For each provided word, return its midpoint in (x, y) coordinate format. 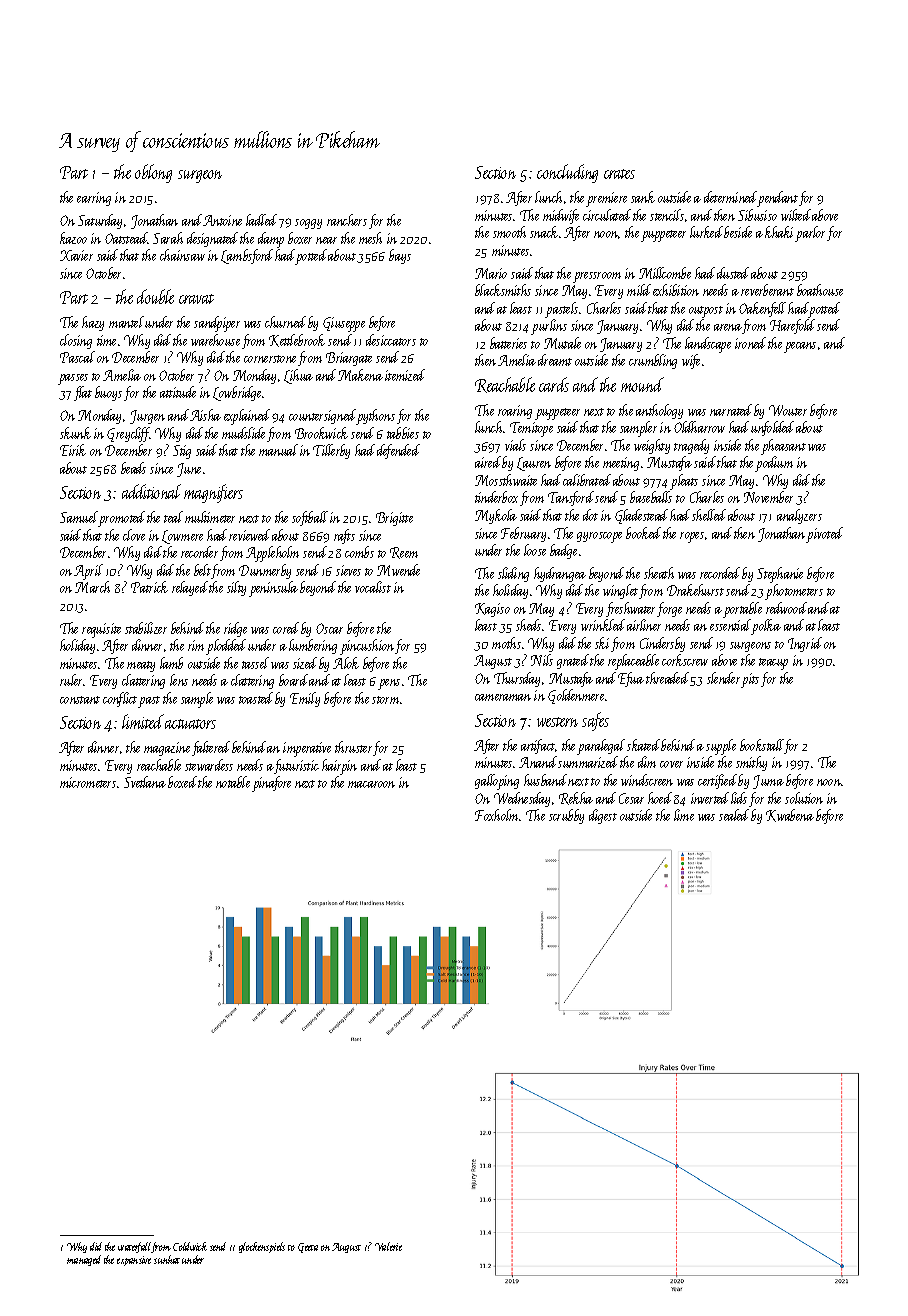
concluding (567, 173)
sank (643, 197)
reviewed (249, 535)
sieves (348, 570)
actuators (190, 724)
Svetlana (145, 782)
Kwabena (790, 815)
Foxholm (497, 815)
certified (717, 781)
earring (94, 199)
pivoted (825, 535)
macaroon (371, 784)
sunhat (167, 1259)
